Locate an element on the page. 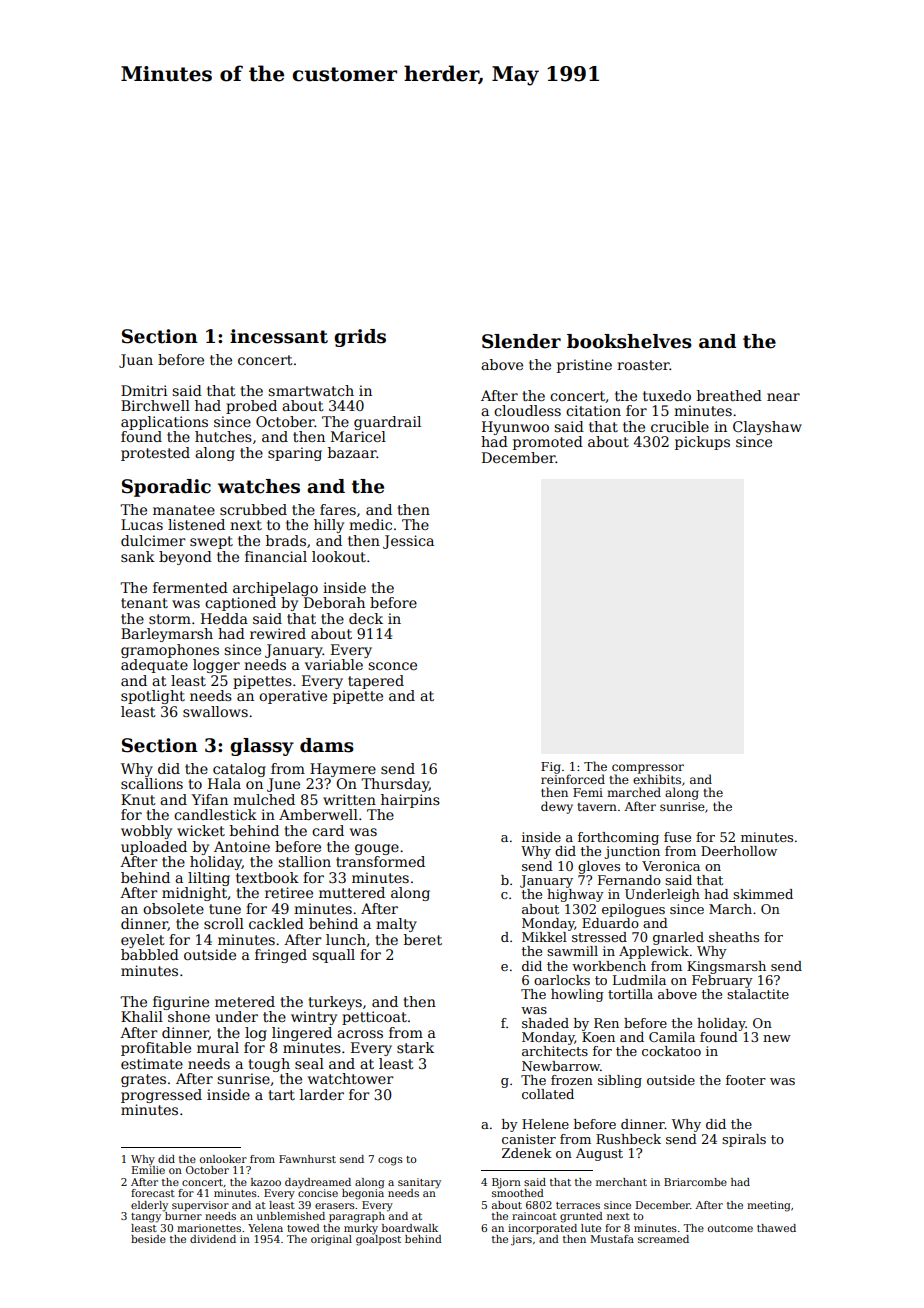  goalpost is located at coordinates (378, 1240).
